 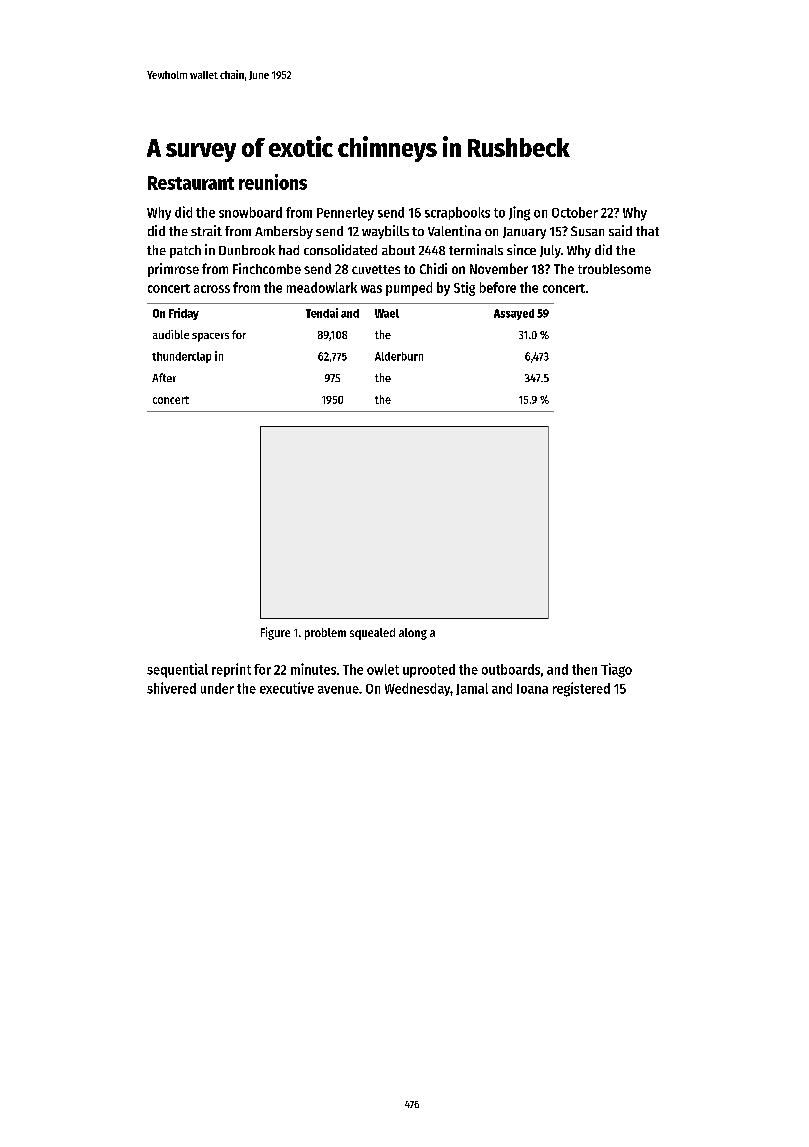 I want to click on then, so click(x=584, y=669).
